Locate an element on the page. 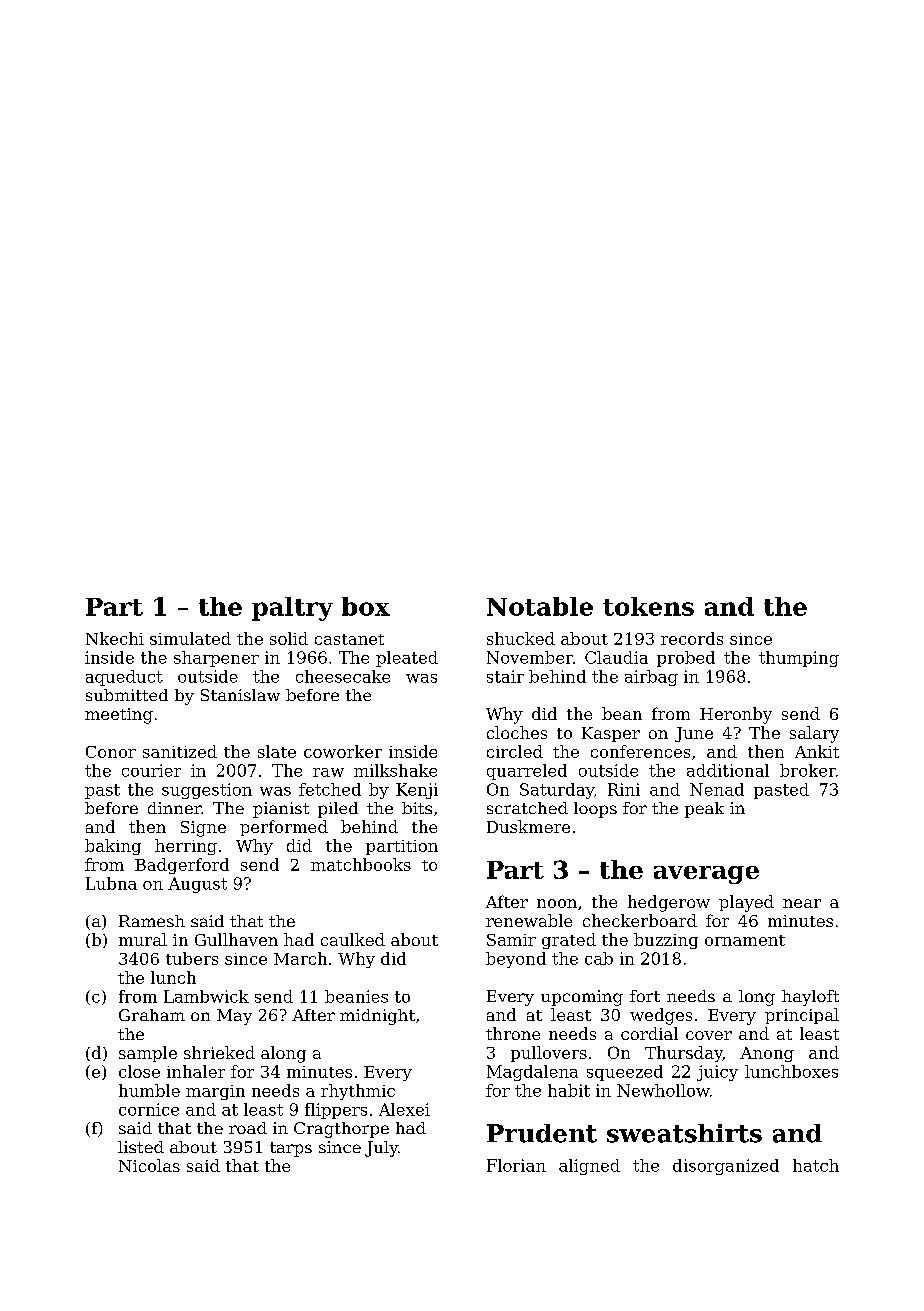  tokens is located at coordinates (648, 606).
